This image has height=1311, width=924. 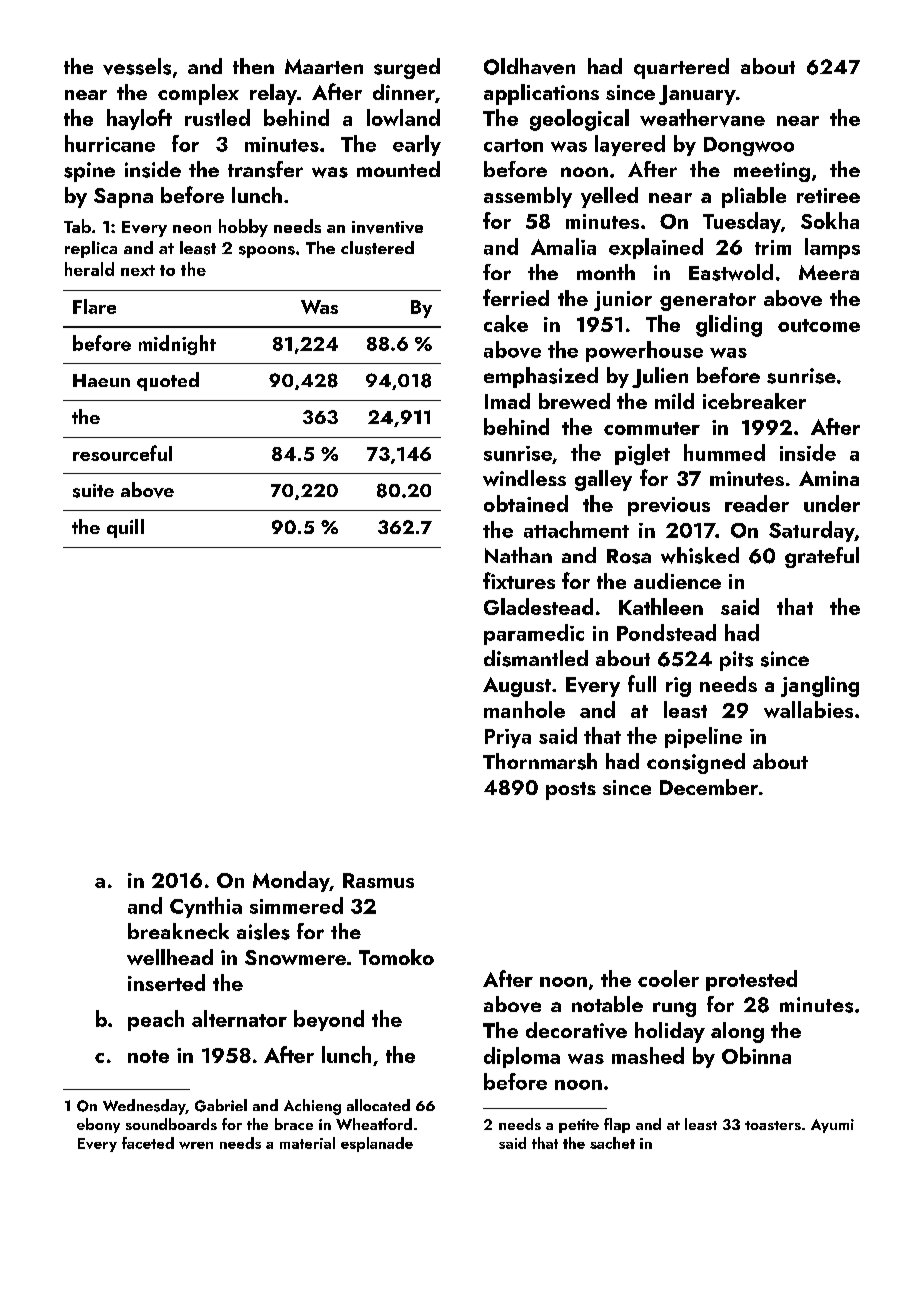 What do you see at coordinates (507, 401) in the image?
I see `Imad` at bounding box center [507, 401].
